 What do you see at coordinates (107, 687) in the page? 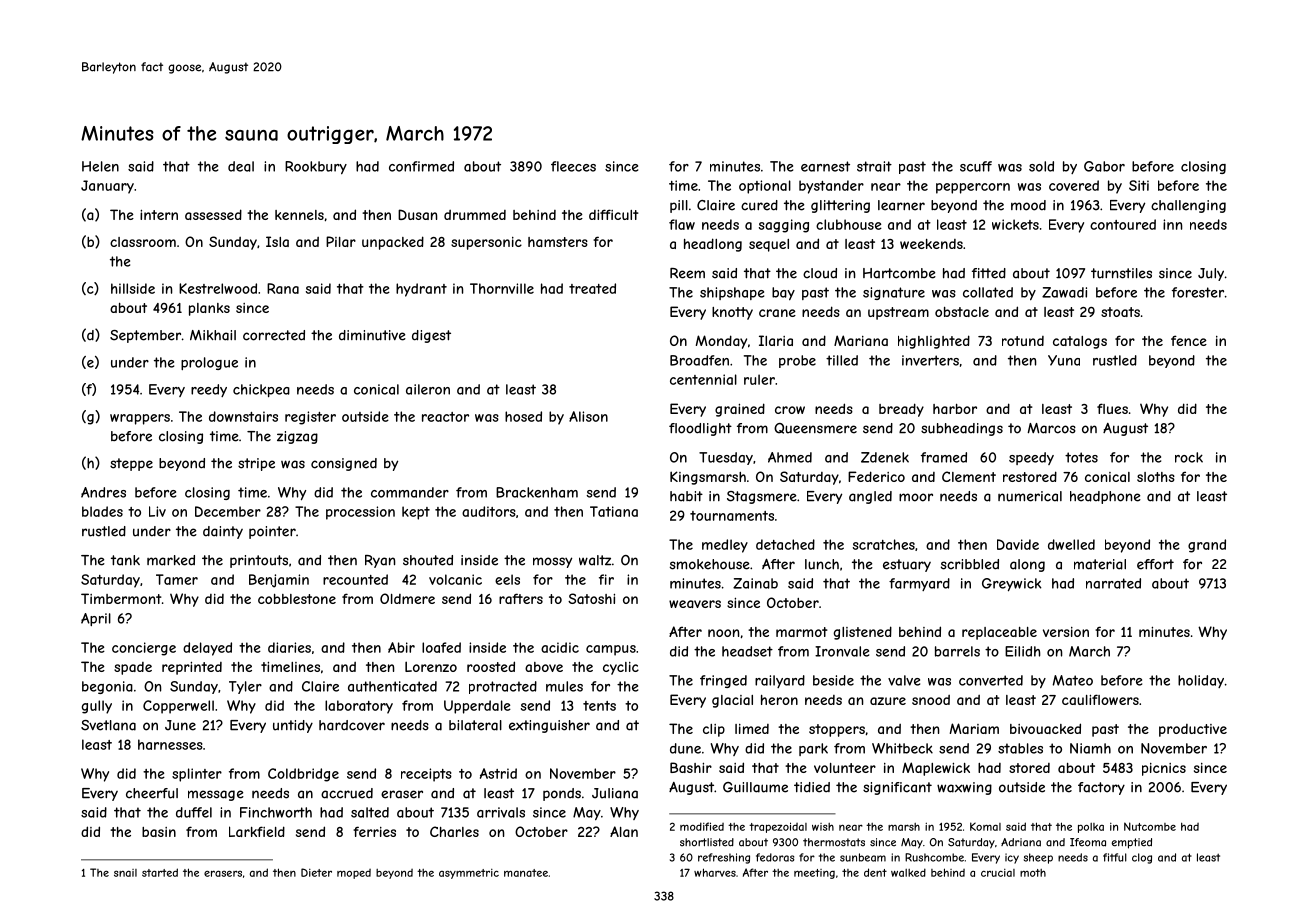
I see `begonia` at bounding box center [107, 687].
